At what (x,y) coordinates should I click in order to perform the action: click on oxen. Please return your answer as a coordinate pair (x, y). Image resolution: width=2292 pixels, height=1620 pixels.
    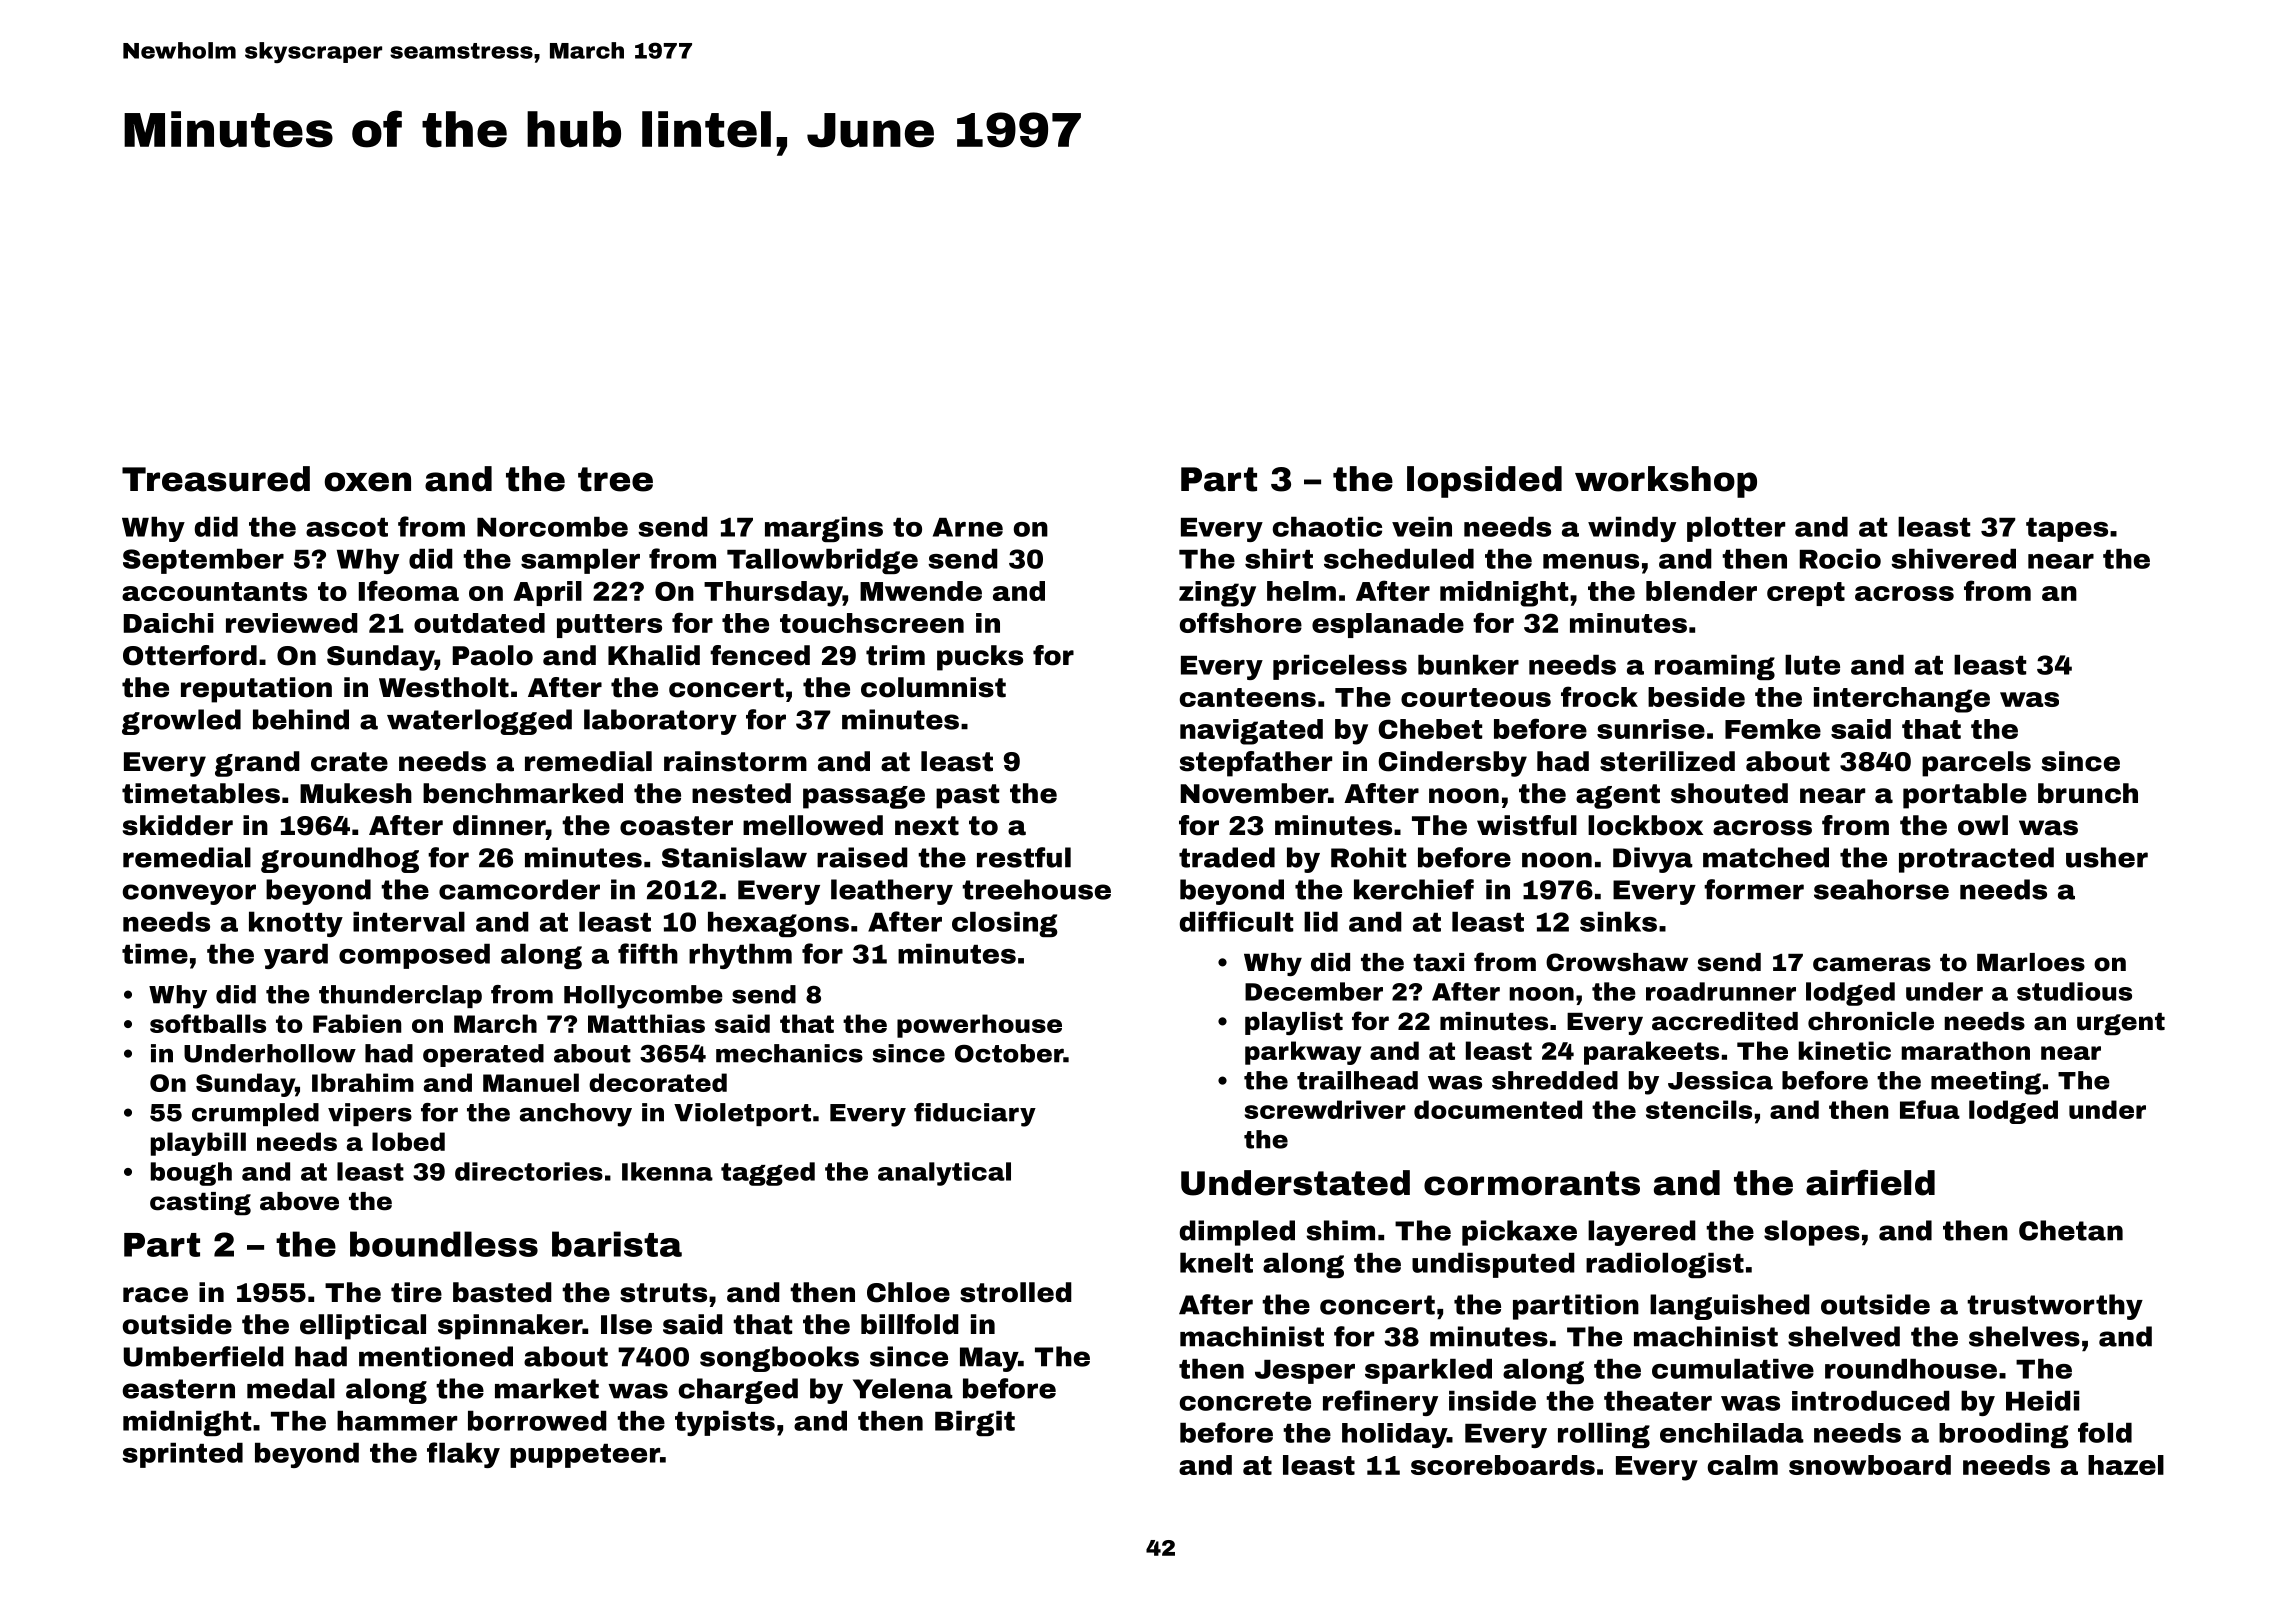
    Looking at the image, I should click on (368, 482).
